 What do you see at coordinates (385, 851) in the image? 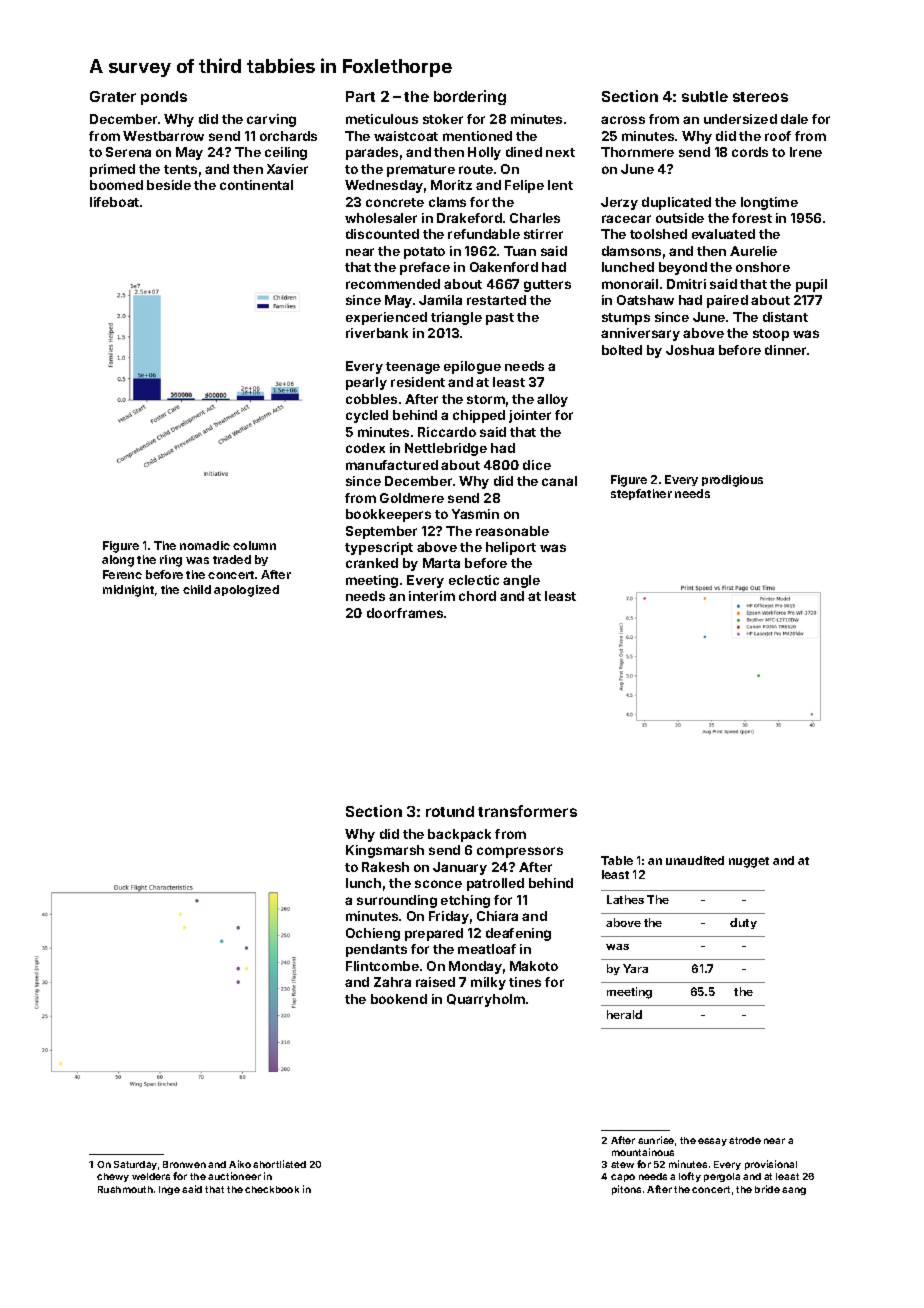
I see `Kingsmarsh` at bounding box center [385, 851].
